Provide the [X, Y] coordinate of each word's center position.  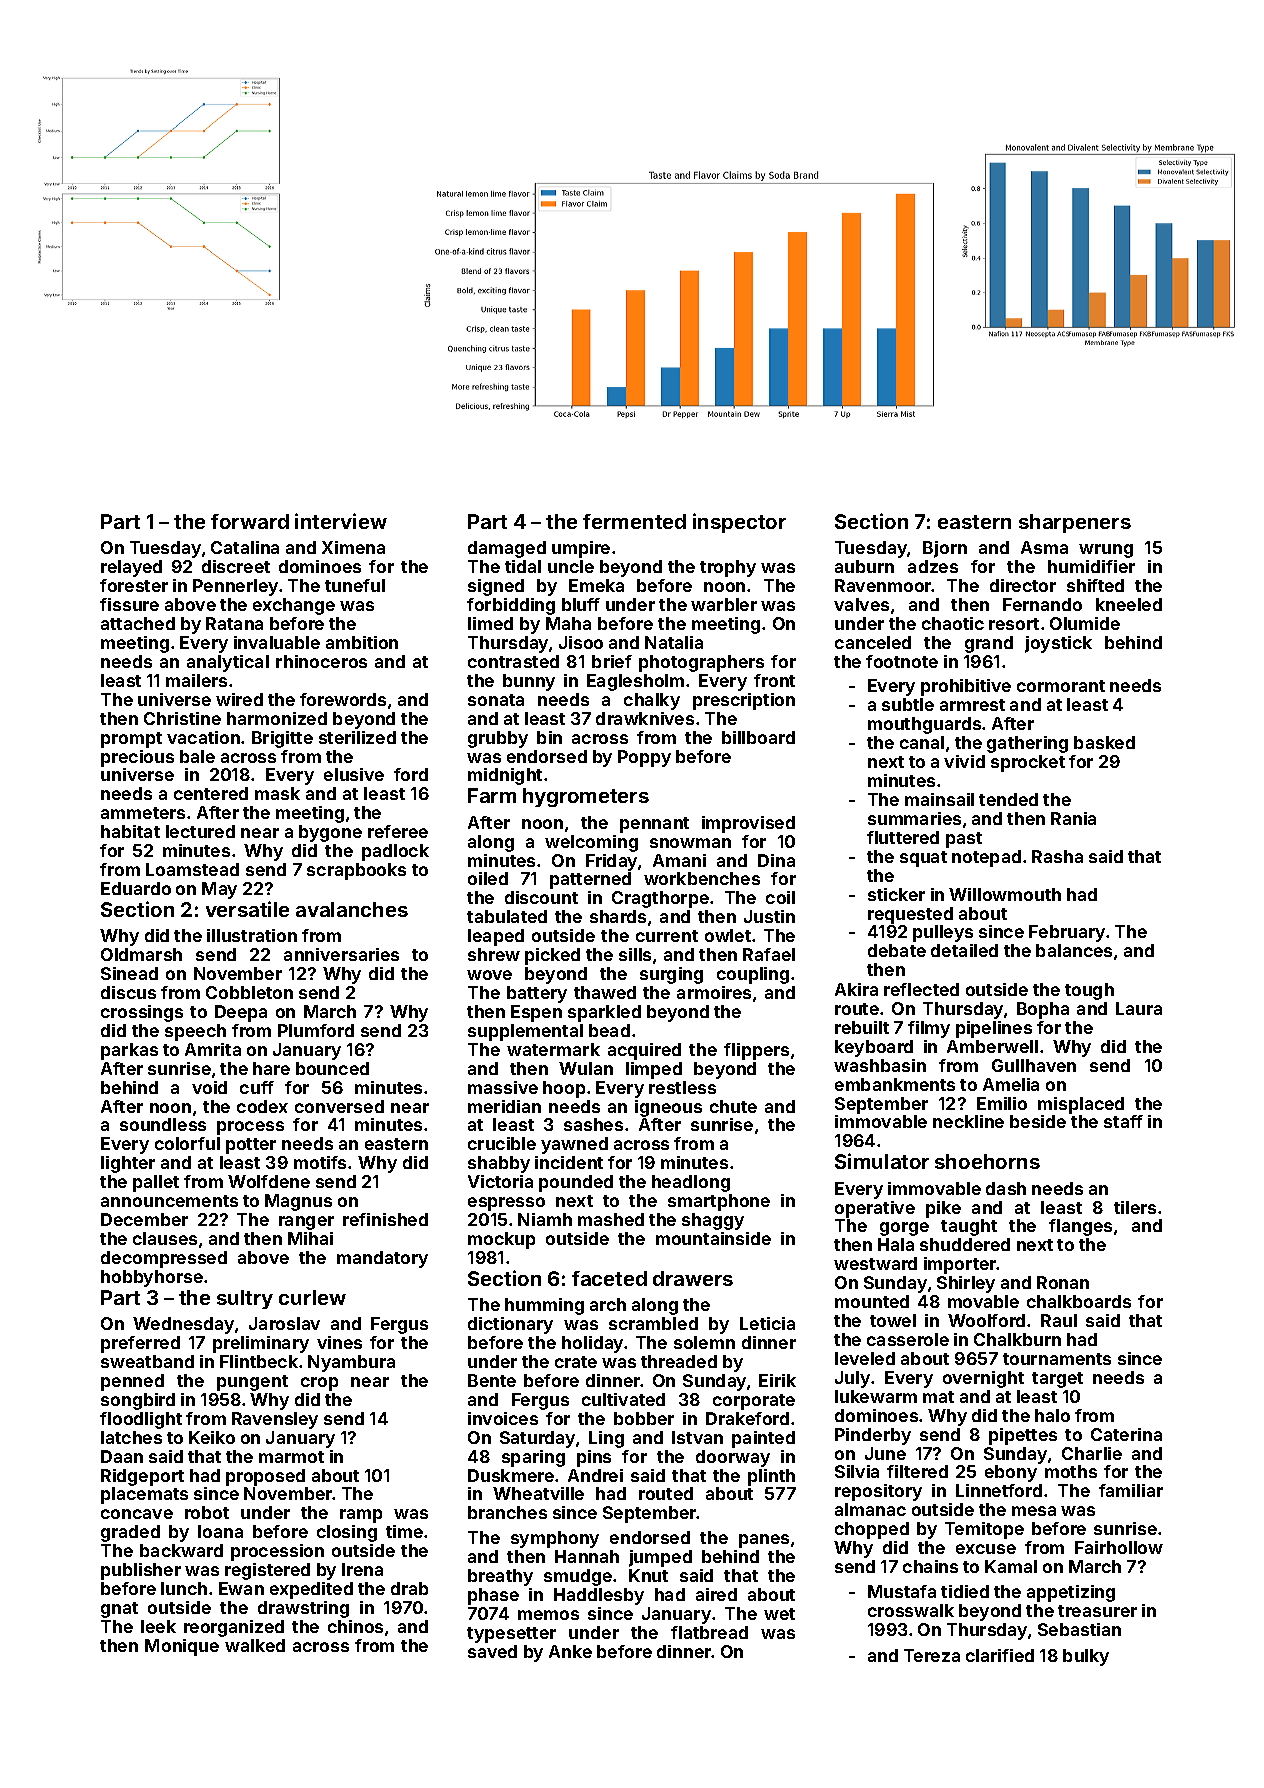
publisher [141, 1571]
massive [503, 1087]
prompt [131, 740]
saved [492, 1651]
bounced [332, 1068]
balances [1074, 950]
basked [1104, 742]
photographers [701, 663]
